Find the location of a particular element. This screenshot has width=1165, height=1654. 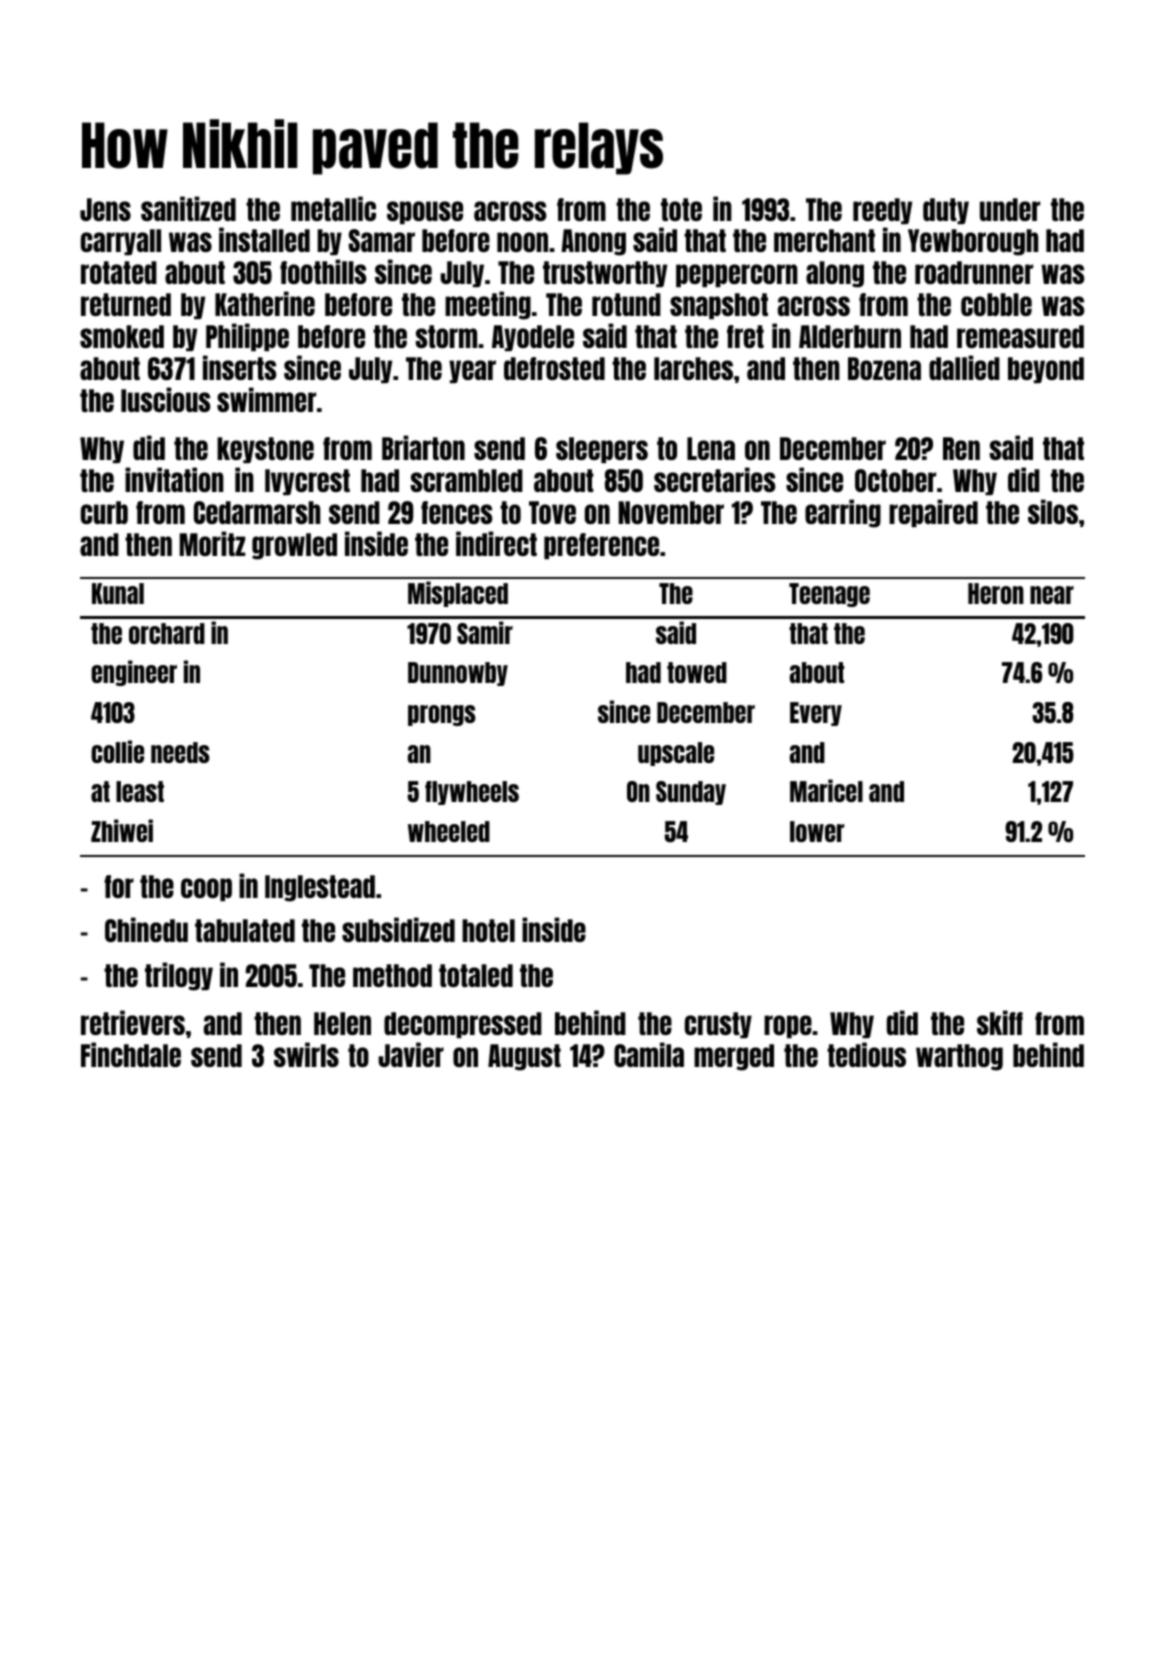

merchant is located at coordinates (824, 240).
